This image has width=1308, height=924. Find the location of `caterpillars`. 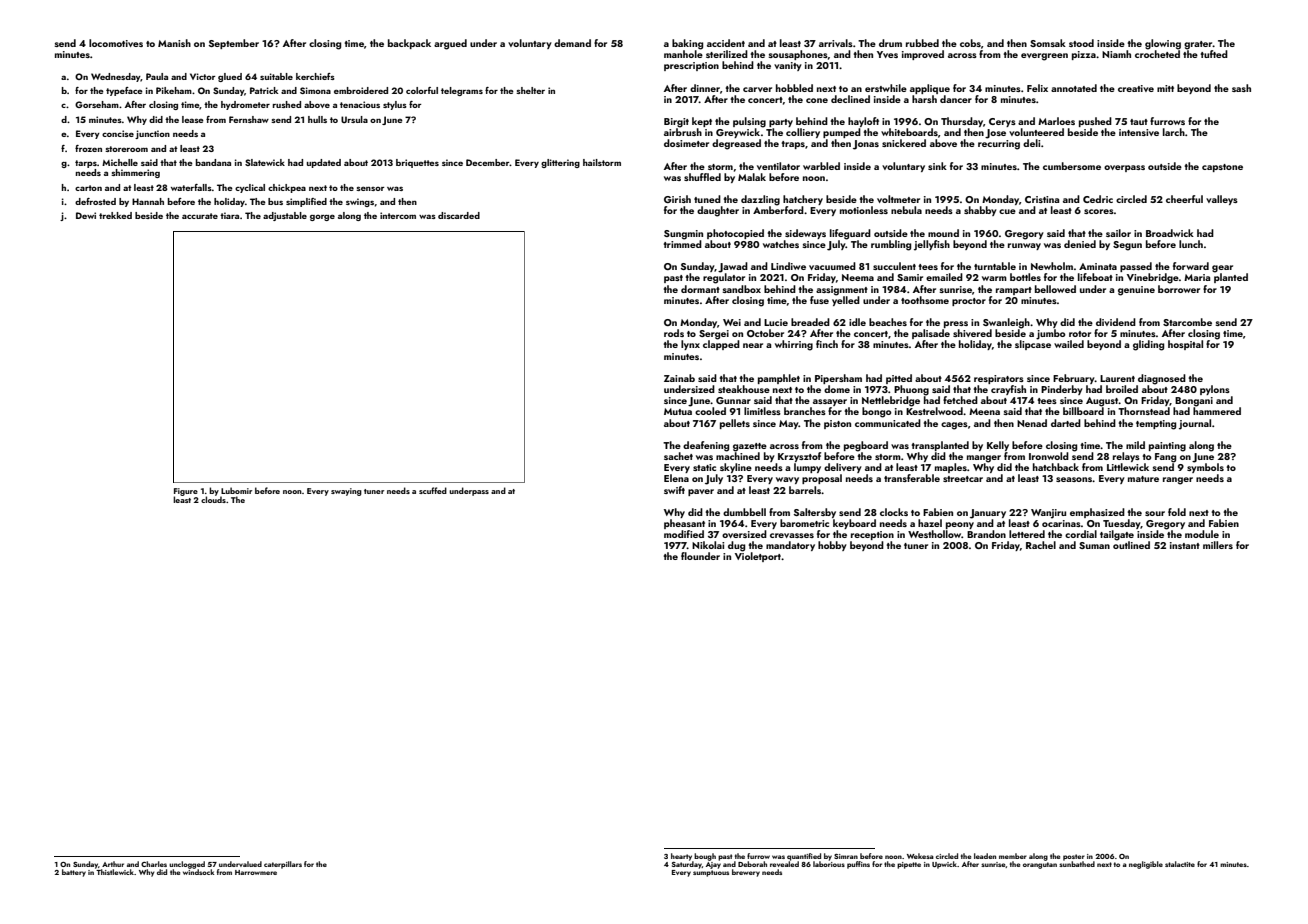

caterpillars is located at coordinates (283, 865).
